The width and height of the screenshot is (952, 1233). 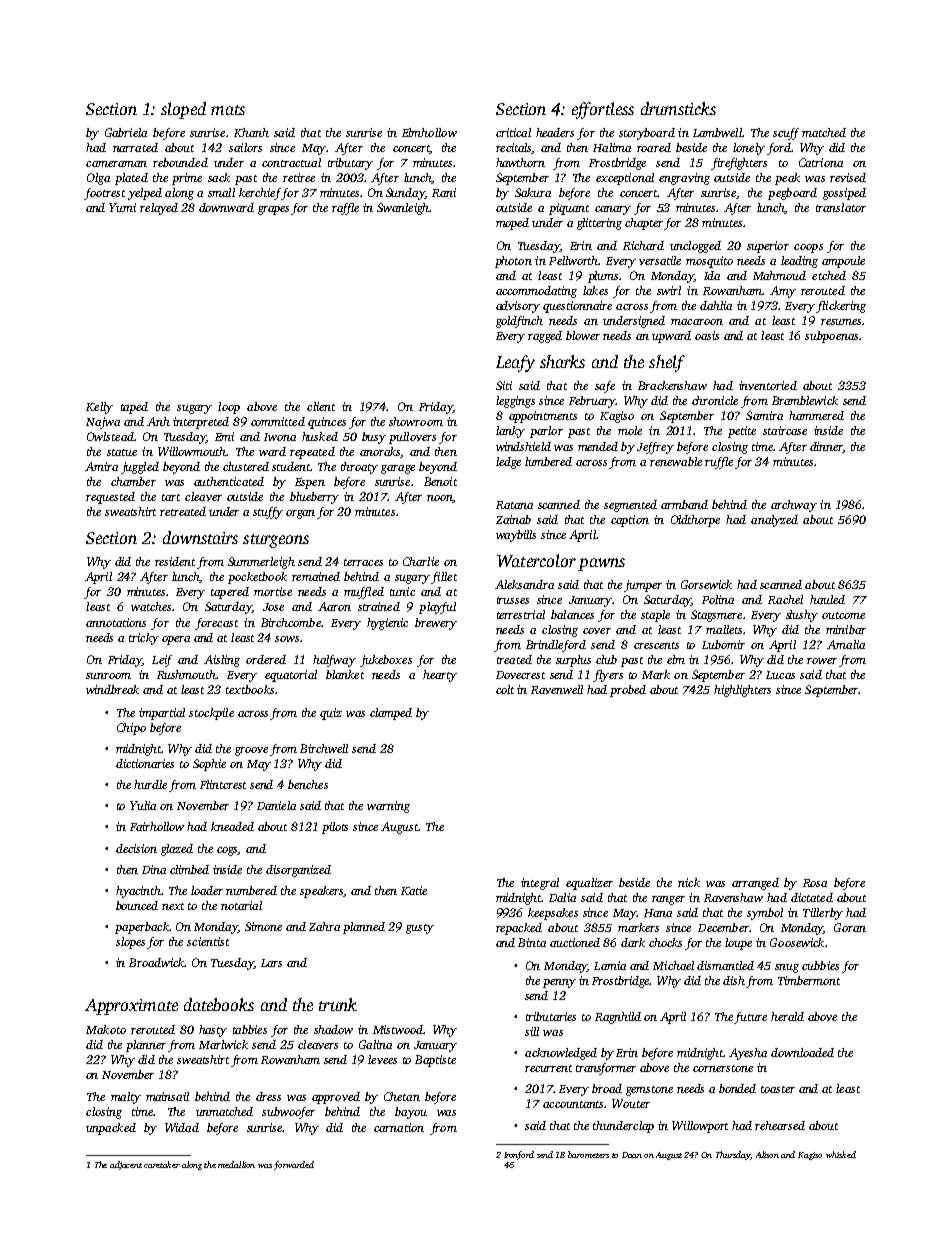 I want to click on adjacent, so click(x=126, y=1165).
